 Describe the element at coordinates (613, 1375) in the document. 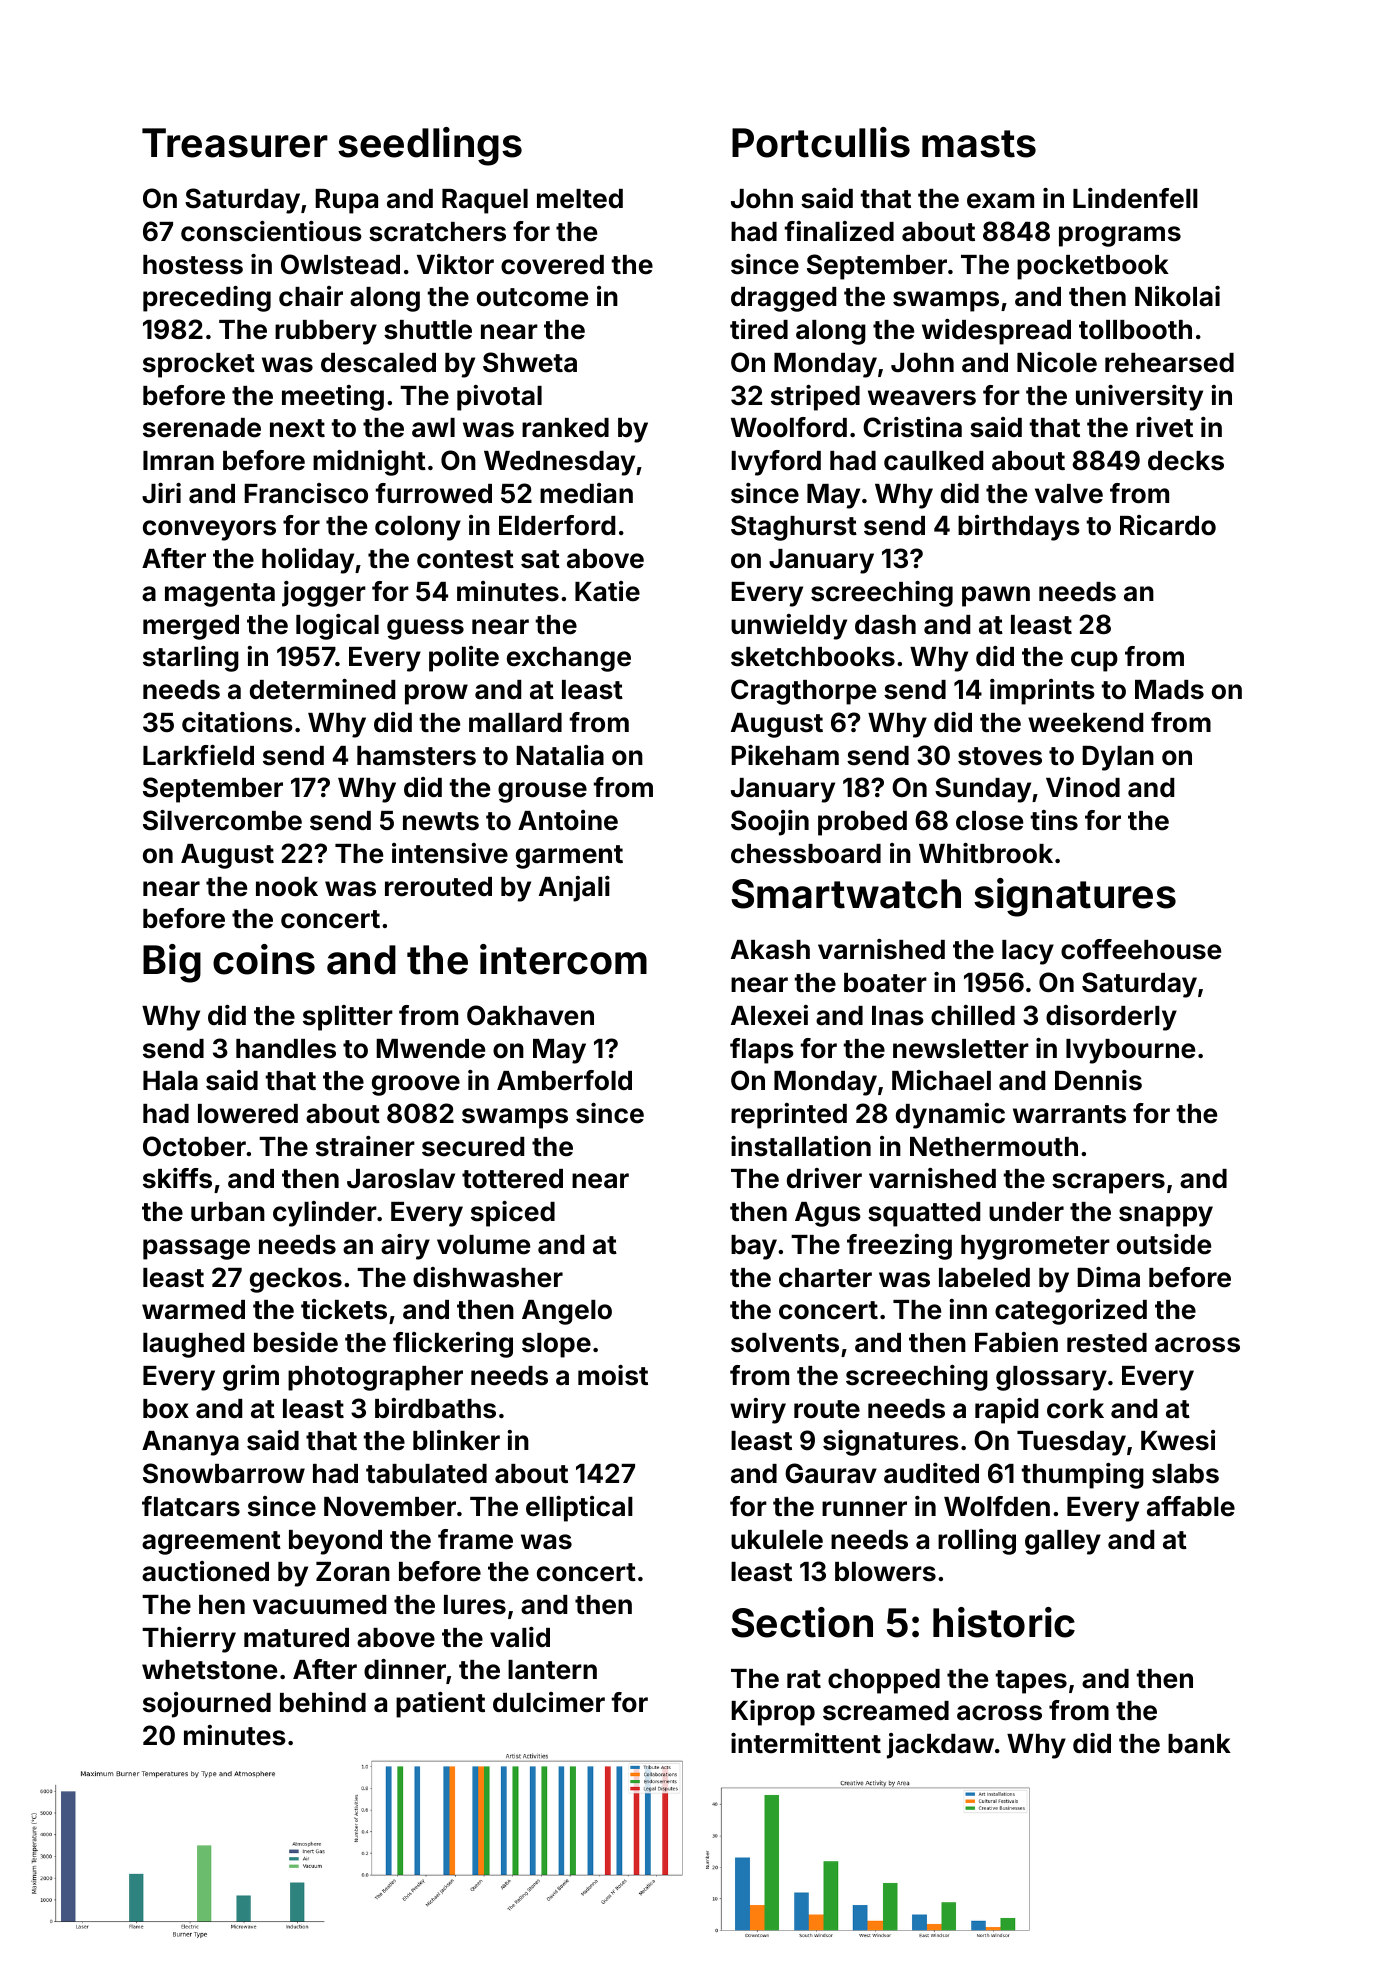

I see `moist` at that location.
